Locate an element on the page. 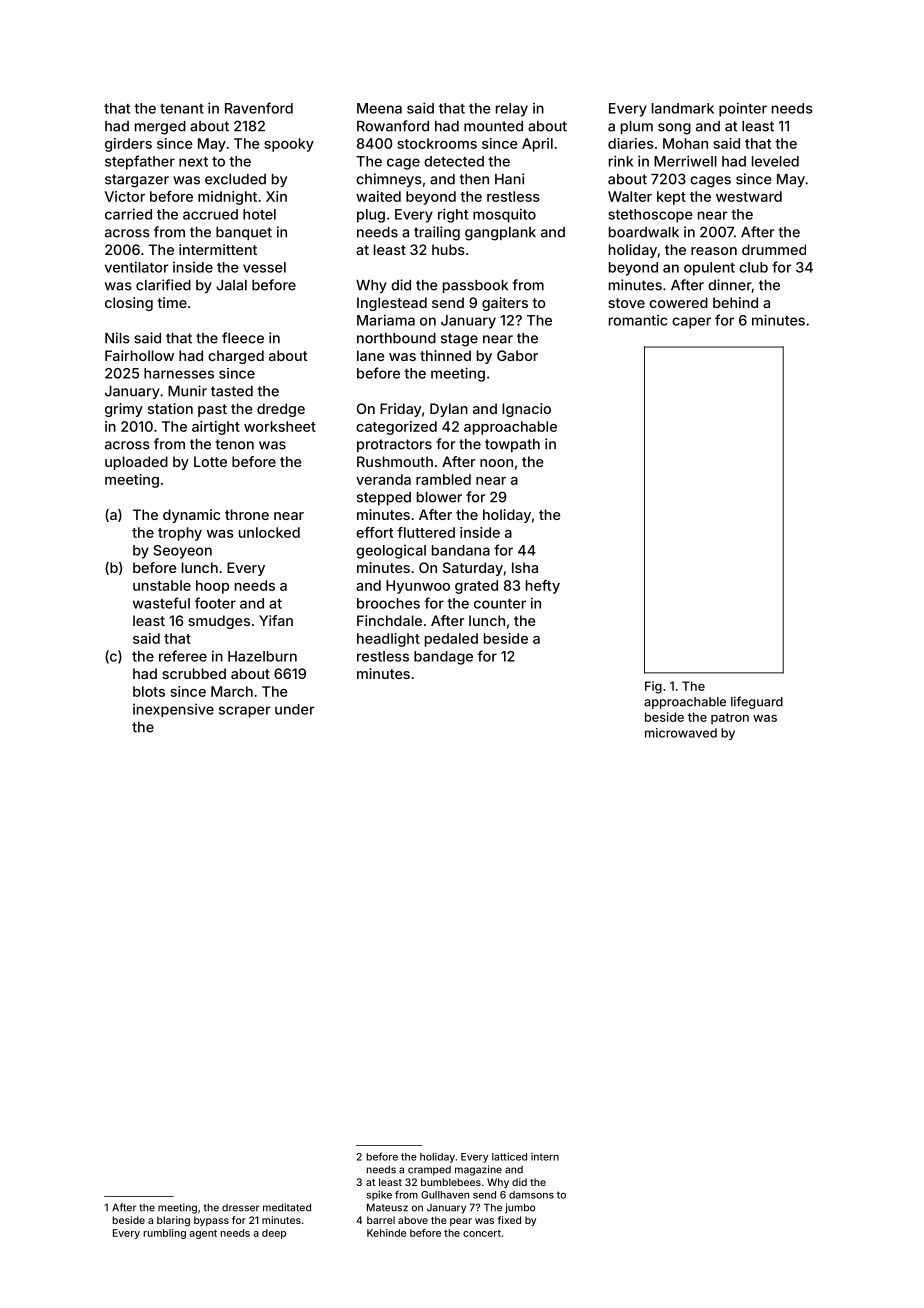 The height and width of the image is (1308, 924). trophy is located at coordinates (180, 534).
